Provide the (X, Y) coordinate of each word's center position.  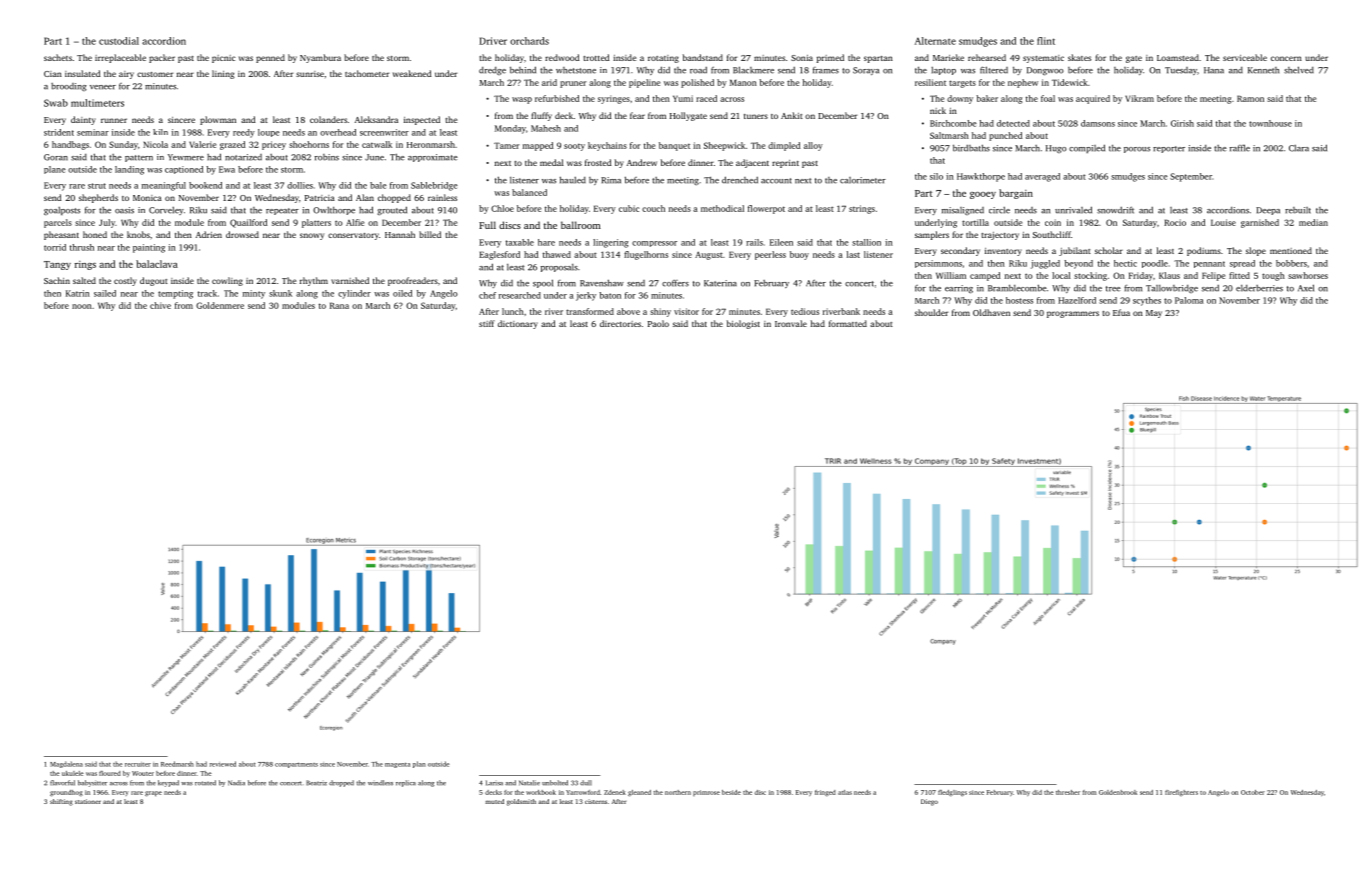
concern (1286, 58)
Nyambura (320, 58)
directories (620, 323)
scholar (1109, 250)
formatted (848, 323)
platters (316, 223)
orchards (529, 41)
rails (754, 242)
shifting (61, 802)
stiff (487, 323)
